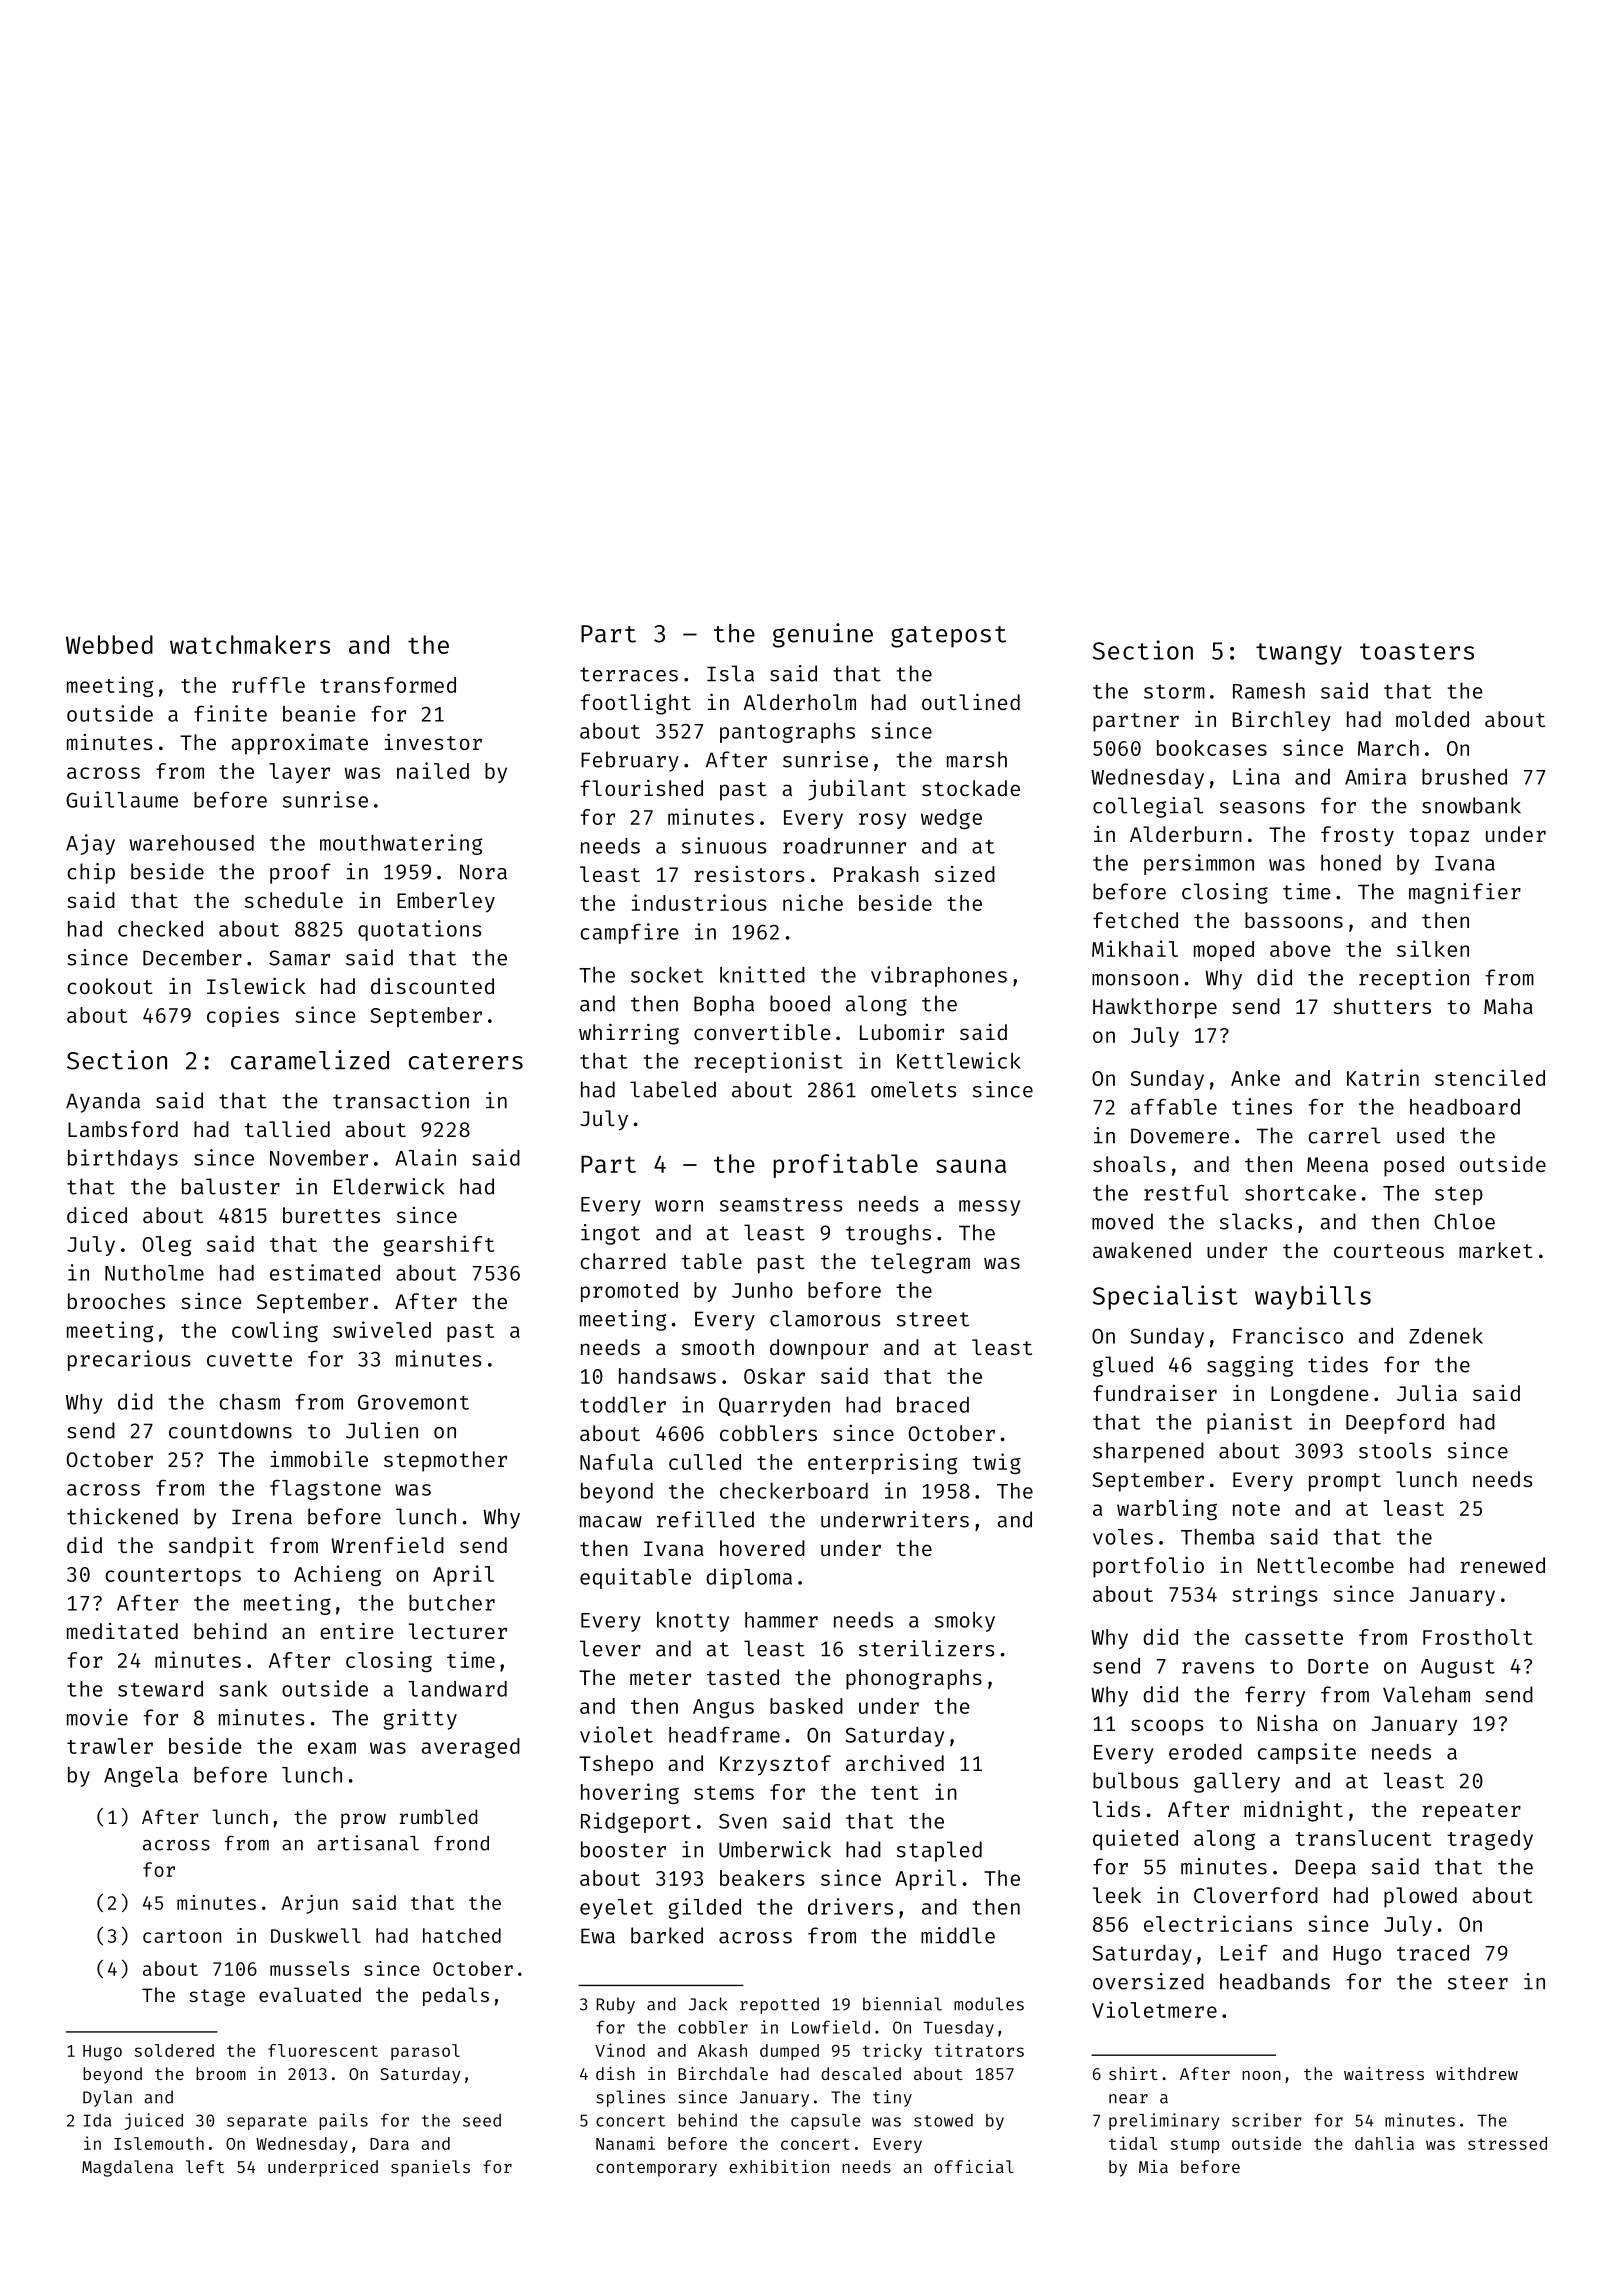 The height and width of the page is (2292, 1620). I want to click on Angela, so click(141, 1777).
